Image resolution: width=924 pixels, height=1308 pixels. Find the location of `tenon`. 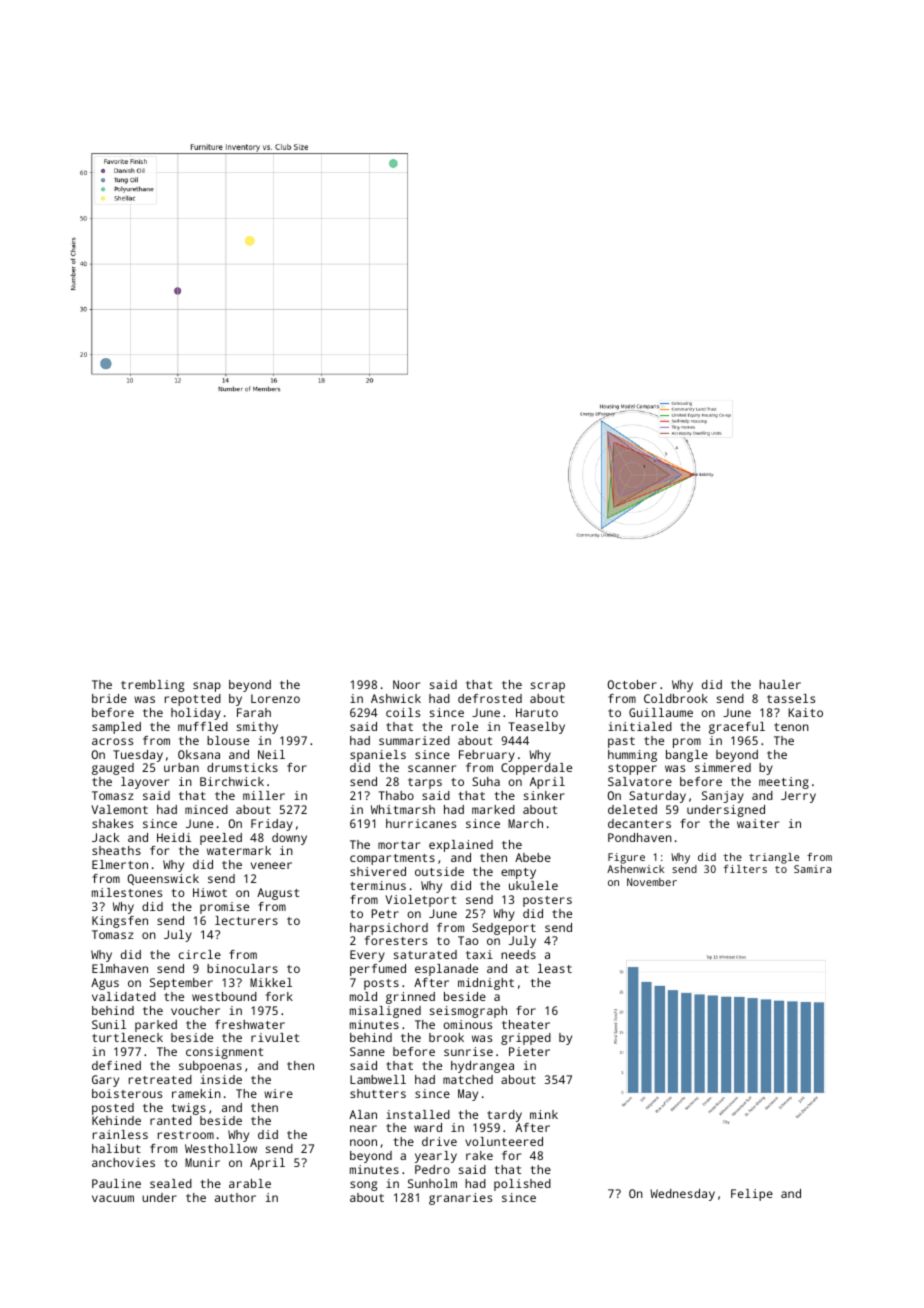

tenon is located at coordinates (791, 727).
